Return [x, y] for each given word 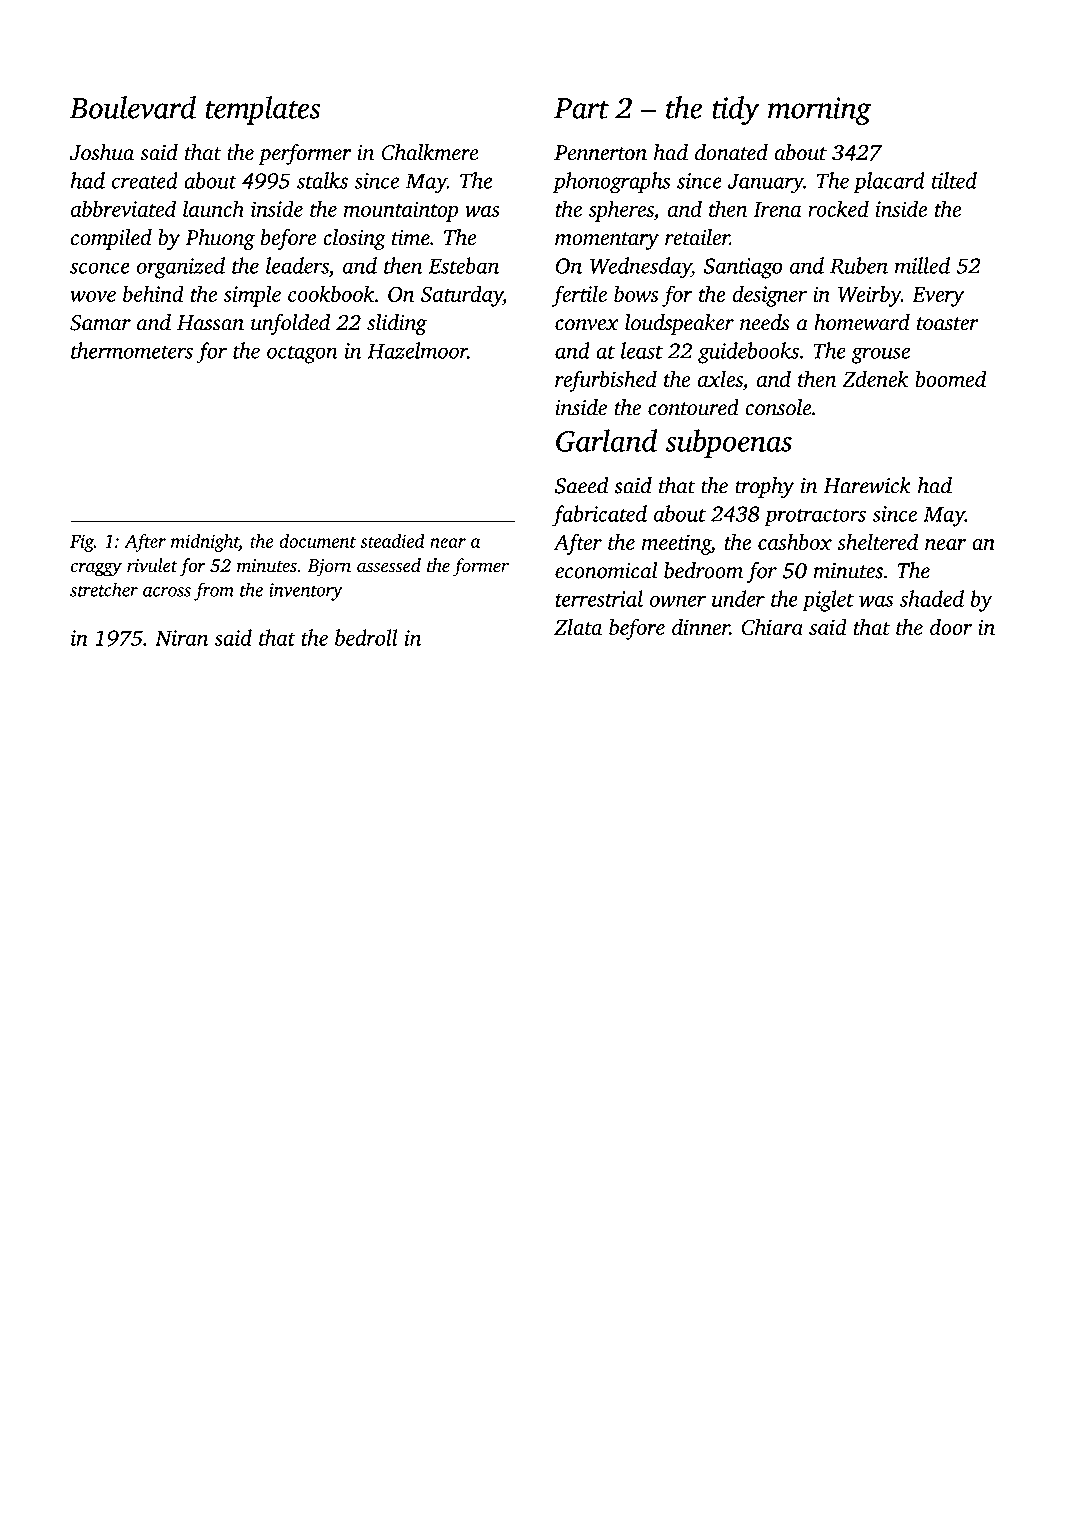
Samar [100, 323]
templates [263, 110]
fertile [579, 296]
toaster [948, 324]
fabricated [599, 516]
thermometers [132, 350]
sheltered [877, 541]
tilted [954, 180]
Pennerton [600, 153]
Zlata [578, 627]
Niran [181, 638]
